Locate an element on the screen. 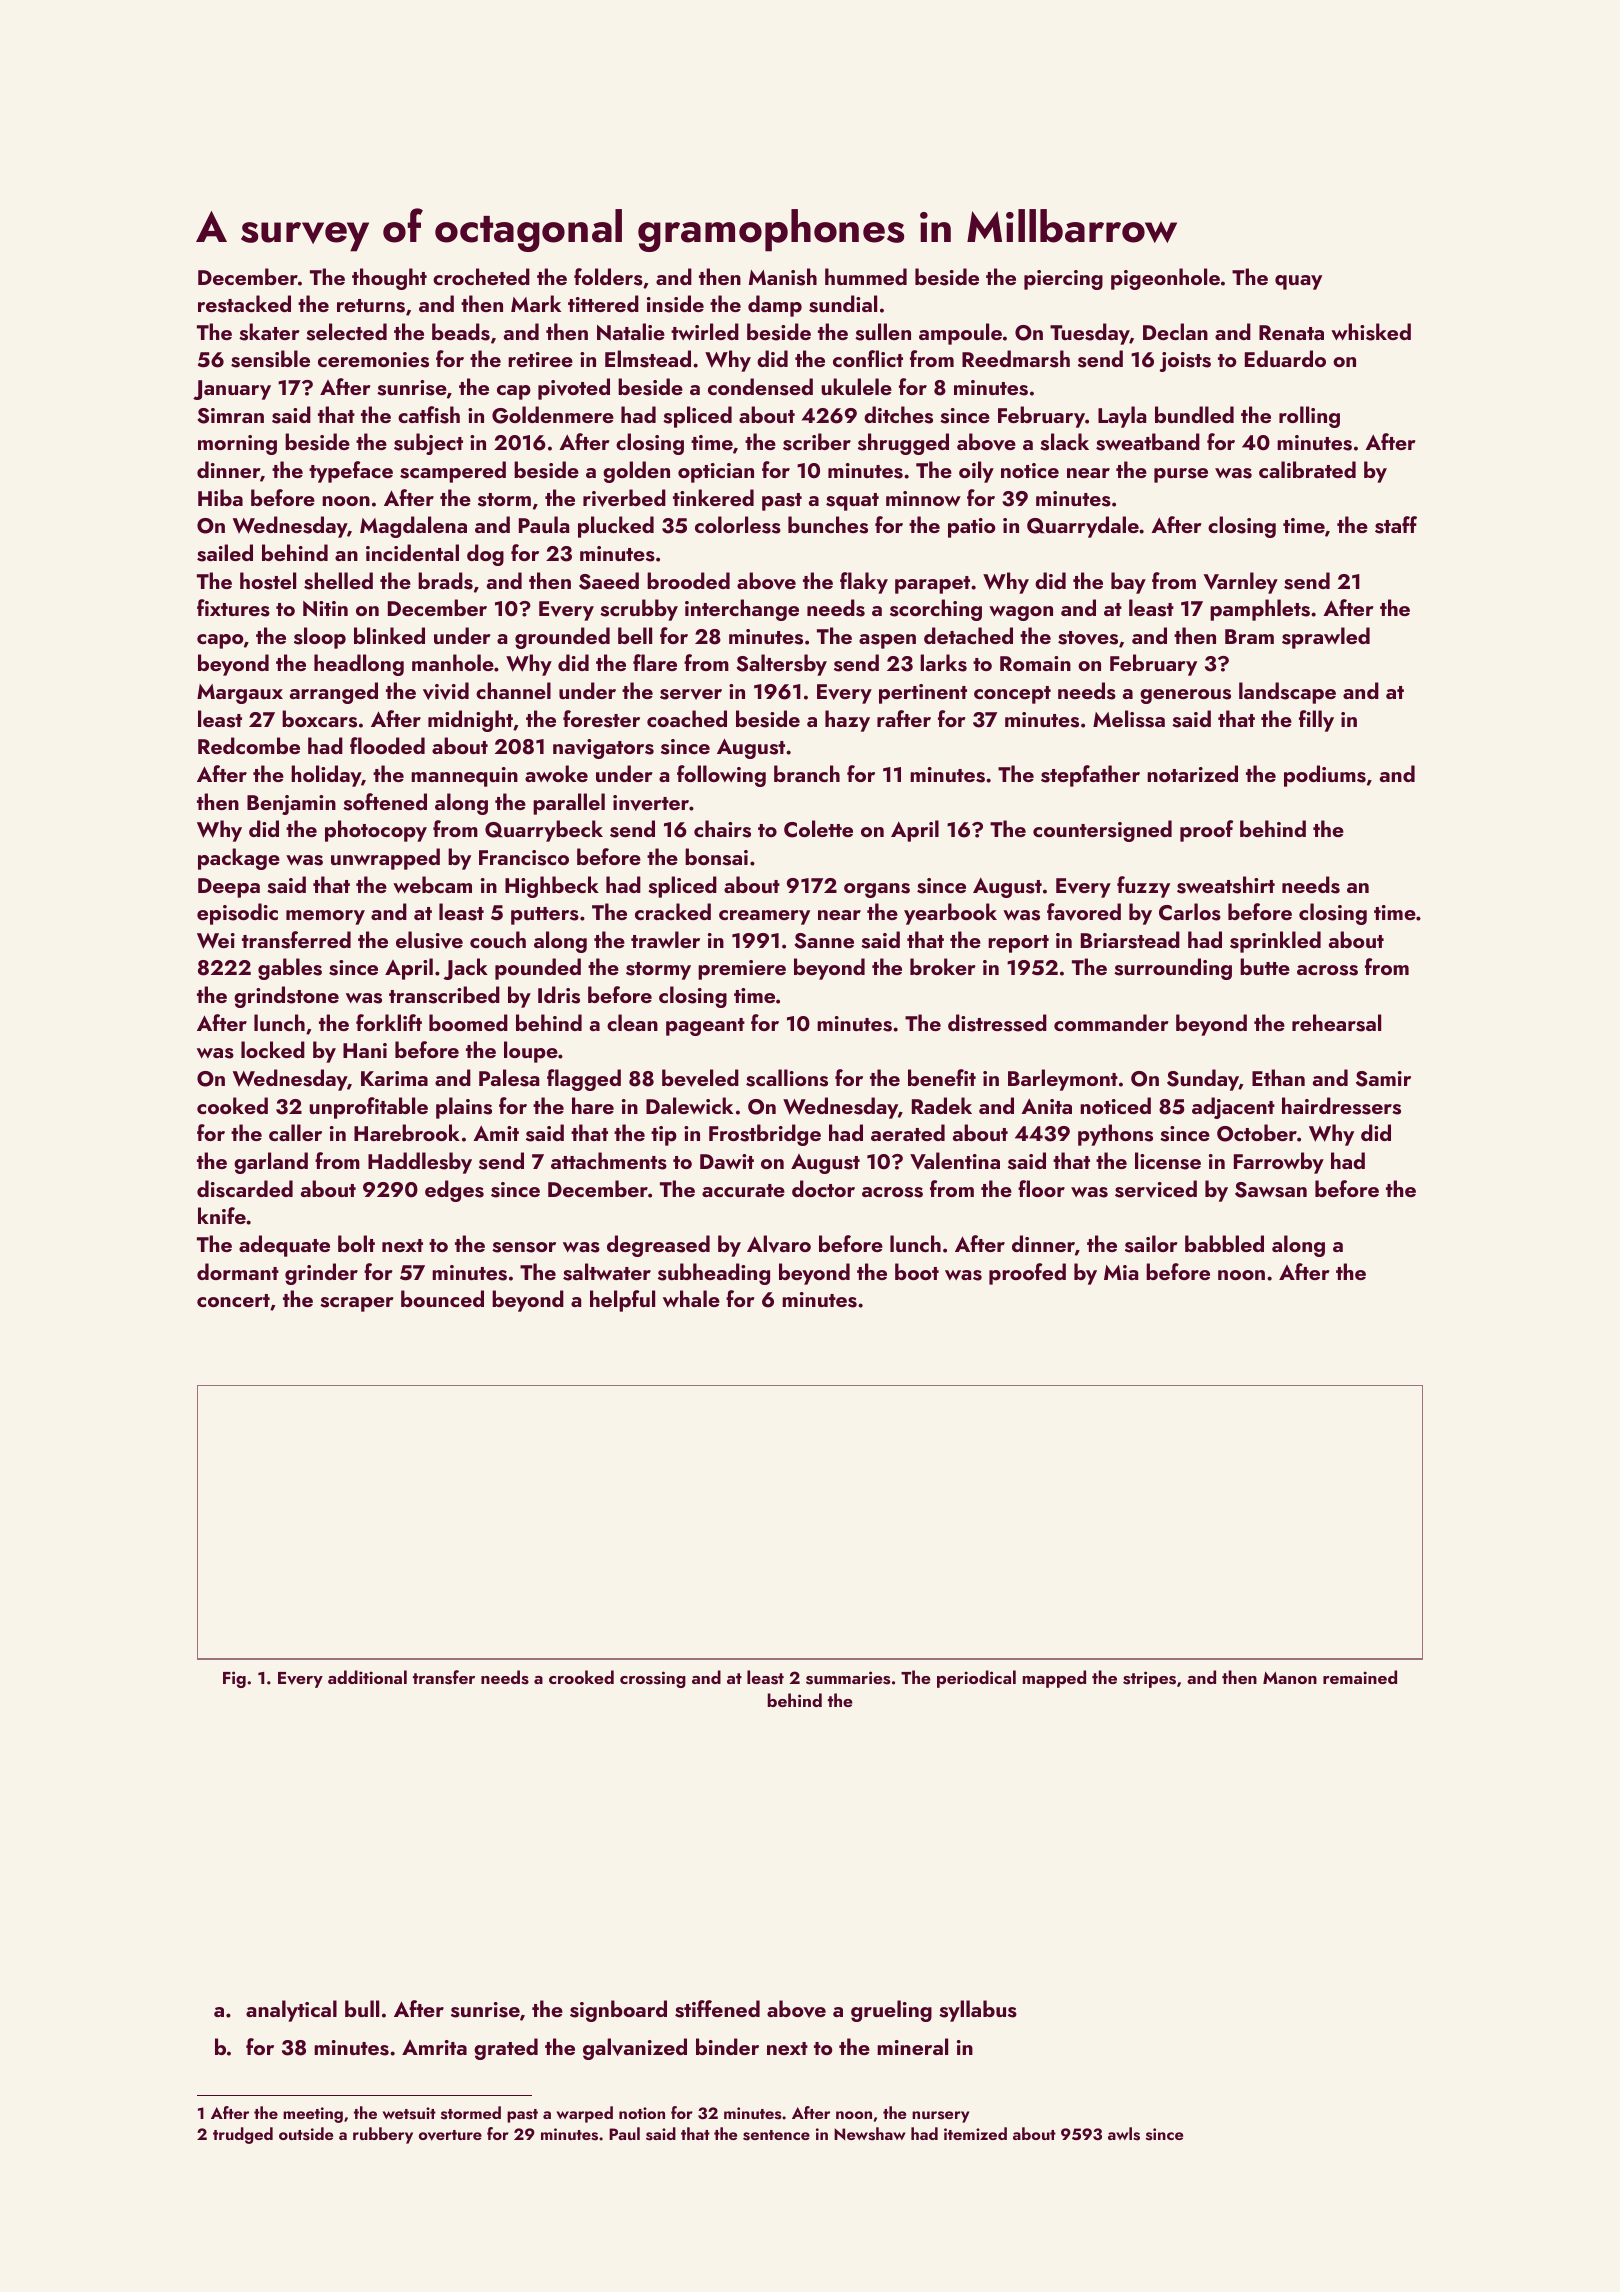  grinder is located at coordinates (321, 1274).
